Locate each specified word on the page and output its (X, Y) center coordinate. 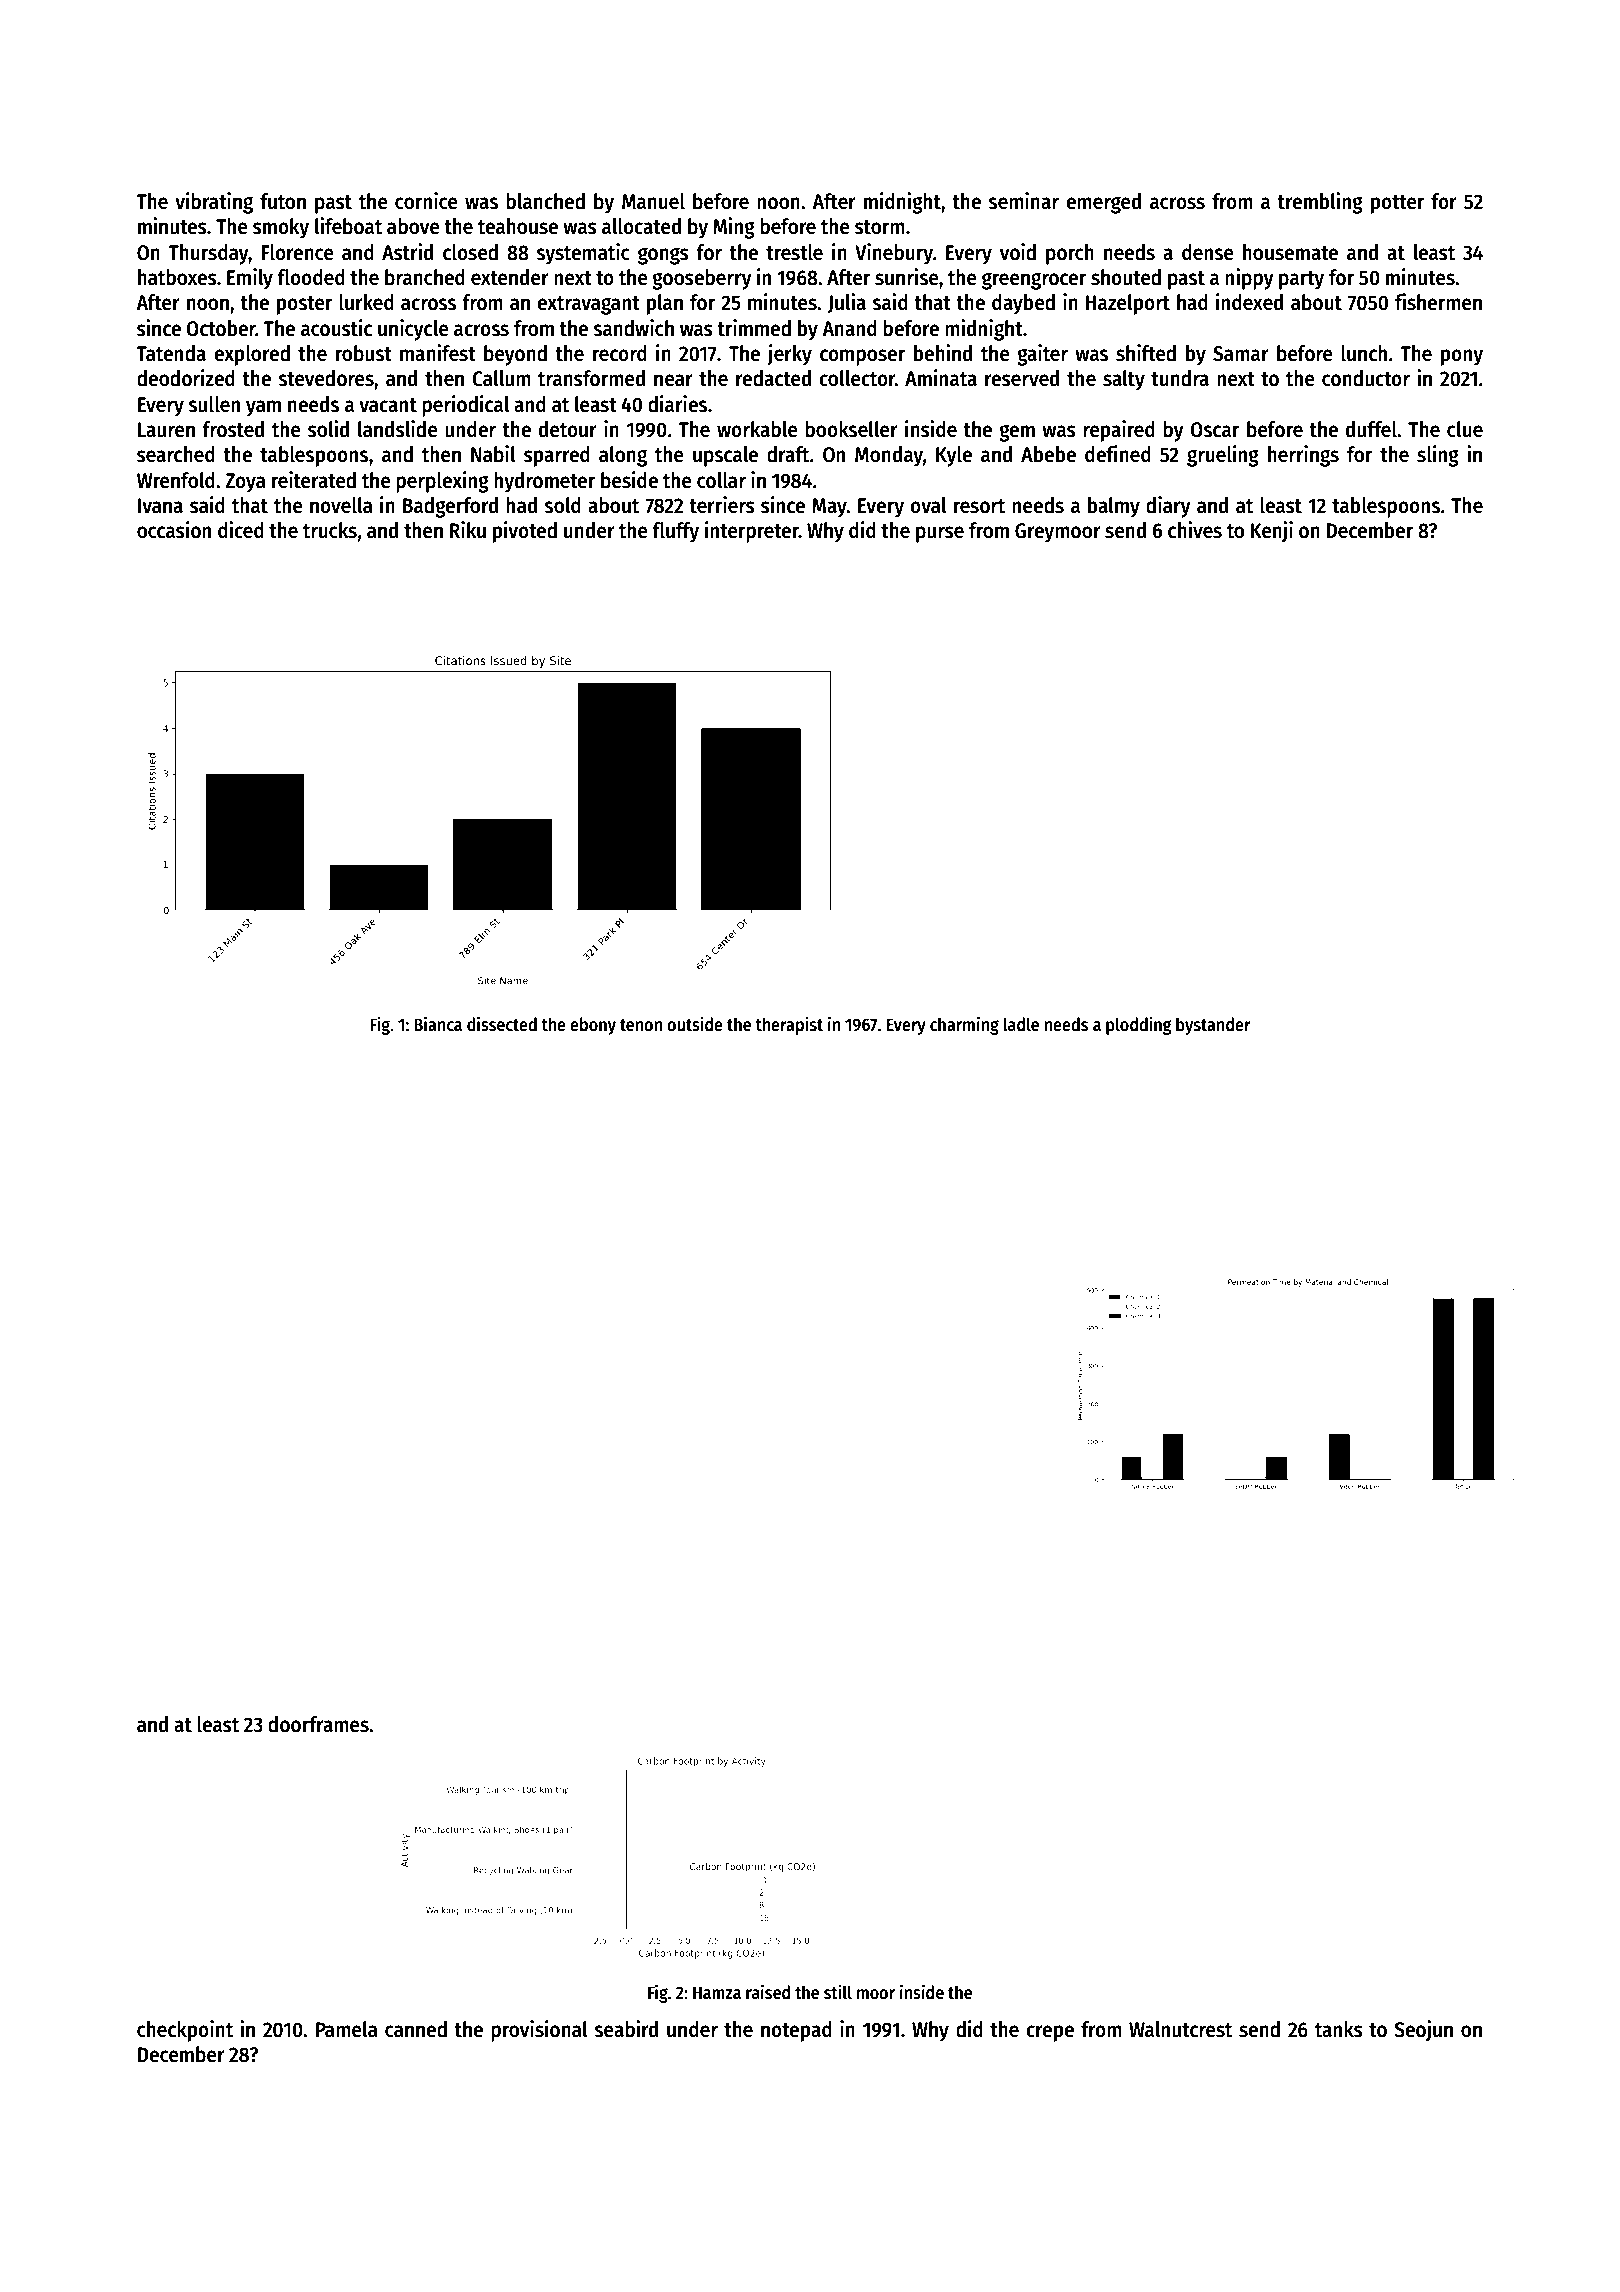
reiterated (314, 480)
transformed (591, 378)
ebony (593, 1026)
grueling (1223, 456)
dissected (502, 1024)
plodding (1139, 1026)
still (838, 1992)
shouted (1126, 277)
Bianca (438, 1024)
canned (416, 2029)
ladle (1021, 1024)
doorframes (318, 1724)
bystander (1213, 1026)
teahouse (518, 226)
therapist (789, 1026)
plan (665, 304)
